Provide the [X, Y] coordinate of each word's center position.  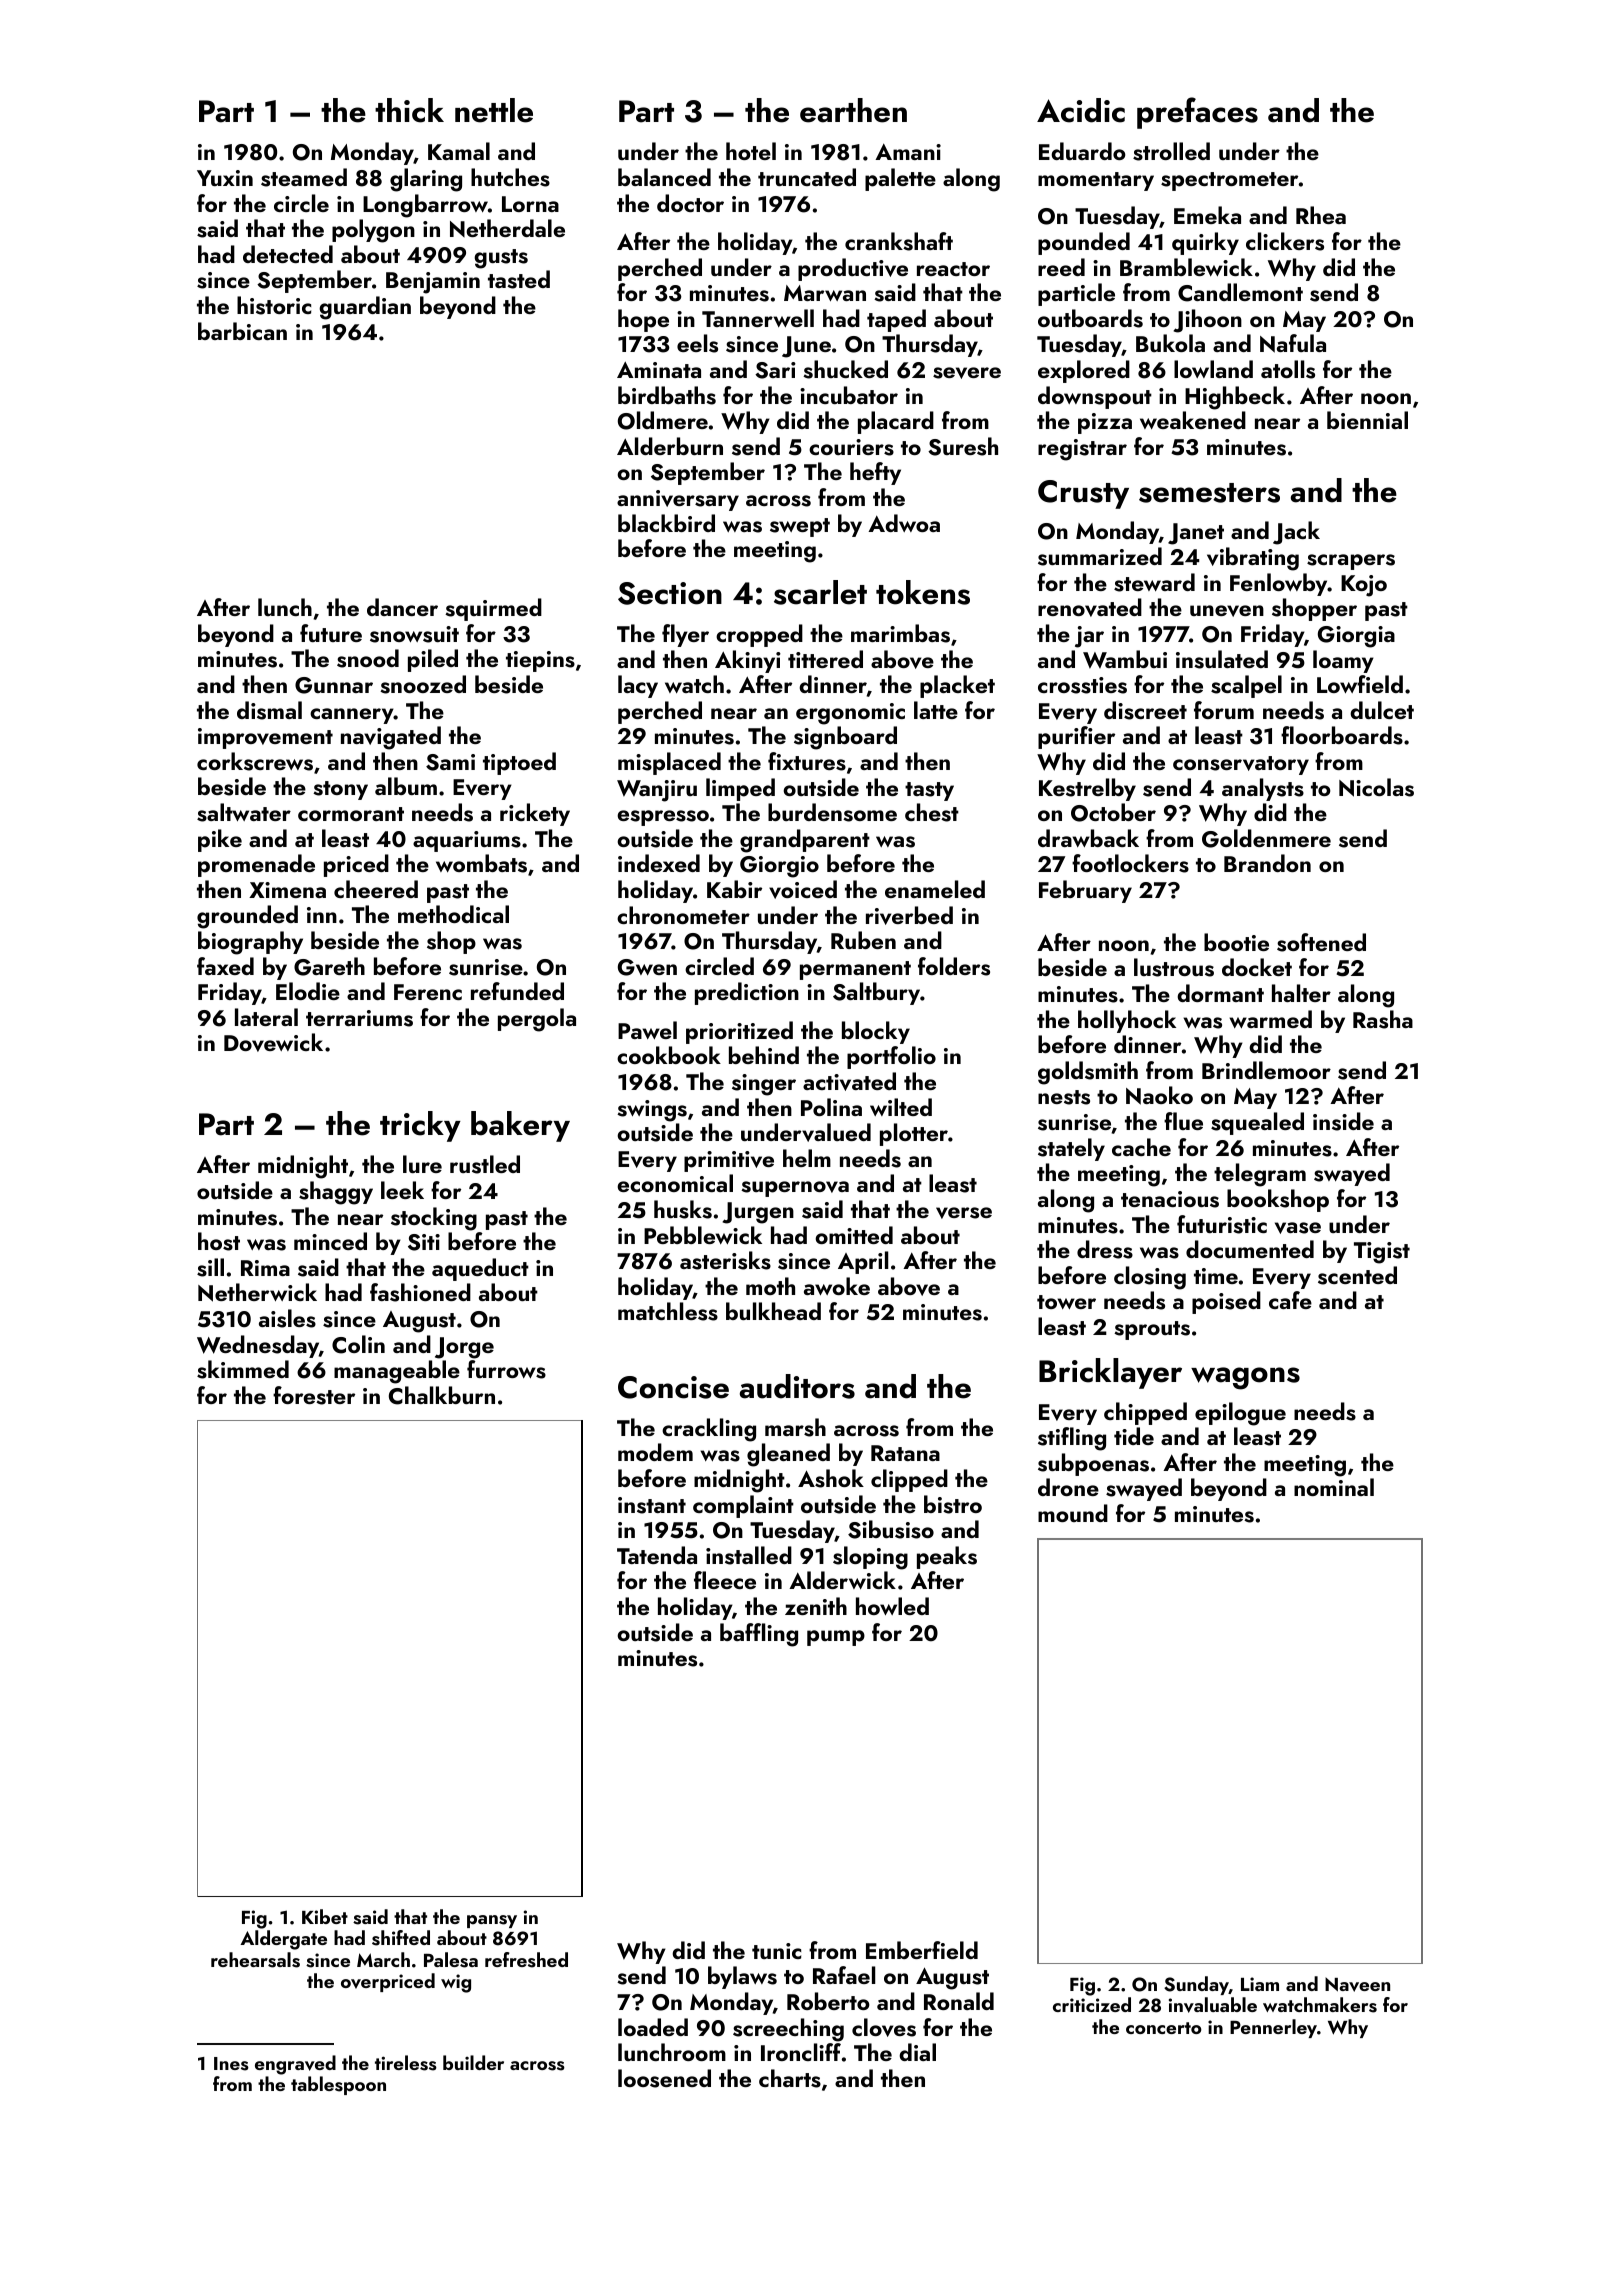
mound [1073, 1513]
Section [670, 593]
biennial [1367, 420]
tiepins [540, 661]
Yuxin [225, 178]
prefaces [1197, 113]
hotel [751, 151]
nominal [1334, 1487]
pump [836, 1638]
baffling [759, 1635]
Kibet [325, 1916]
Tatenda [657, 1555]
